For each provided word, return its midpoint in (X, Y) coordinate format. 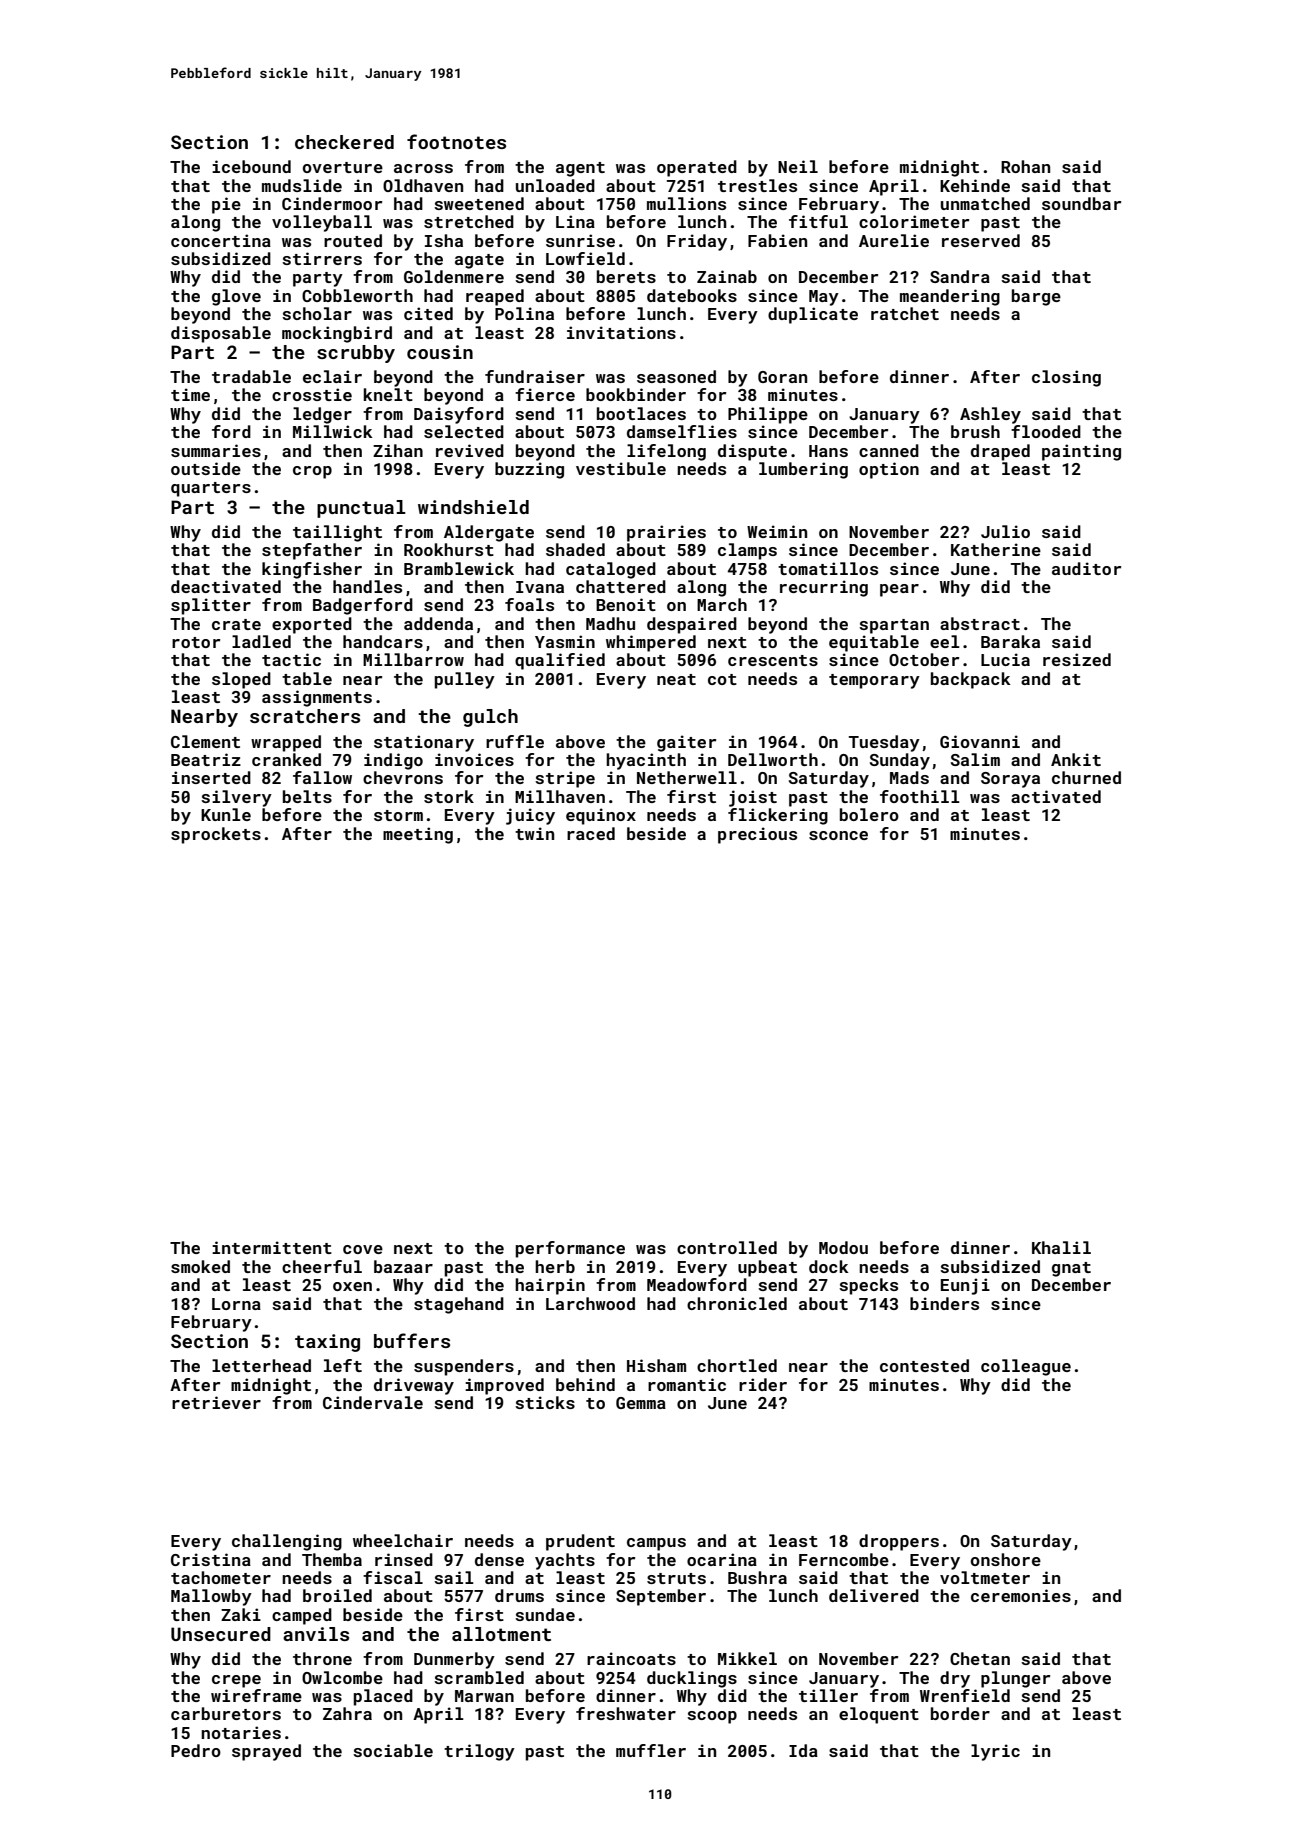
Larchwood (590, 1303)
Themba (332, 1559)
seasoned (676, 376)
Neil (798, 166)
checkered (344, 142)
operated (697, 168)
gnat (1071, 1269)
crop (312, 472)
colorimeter (914, 221)
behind (585, 1384)
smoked (200, 1266)
